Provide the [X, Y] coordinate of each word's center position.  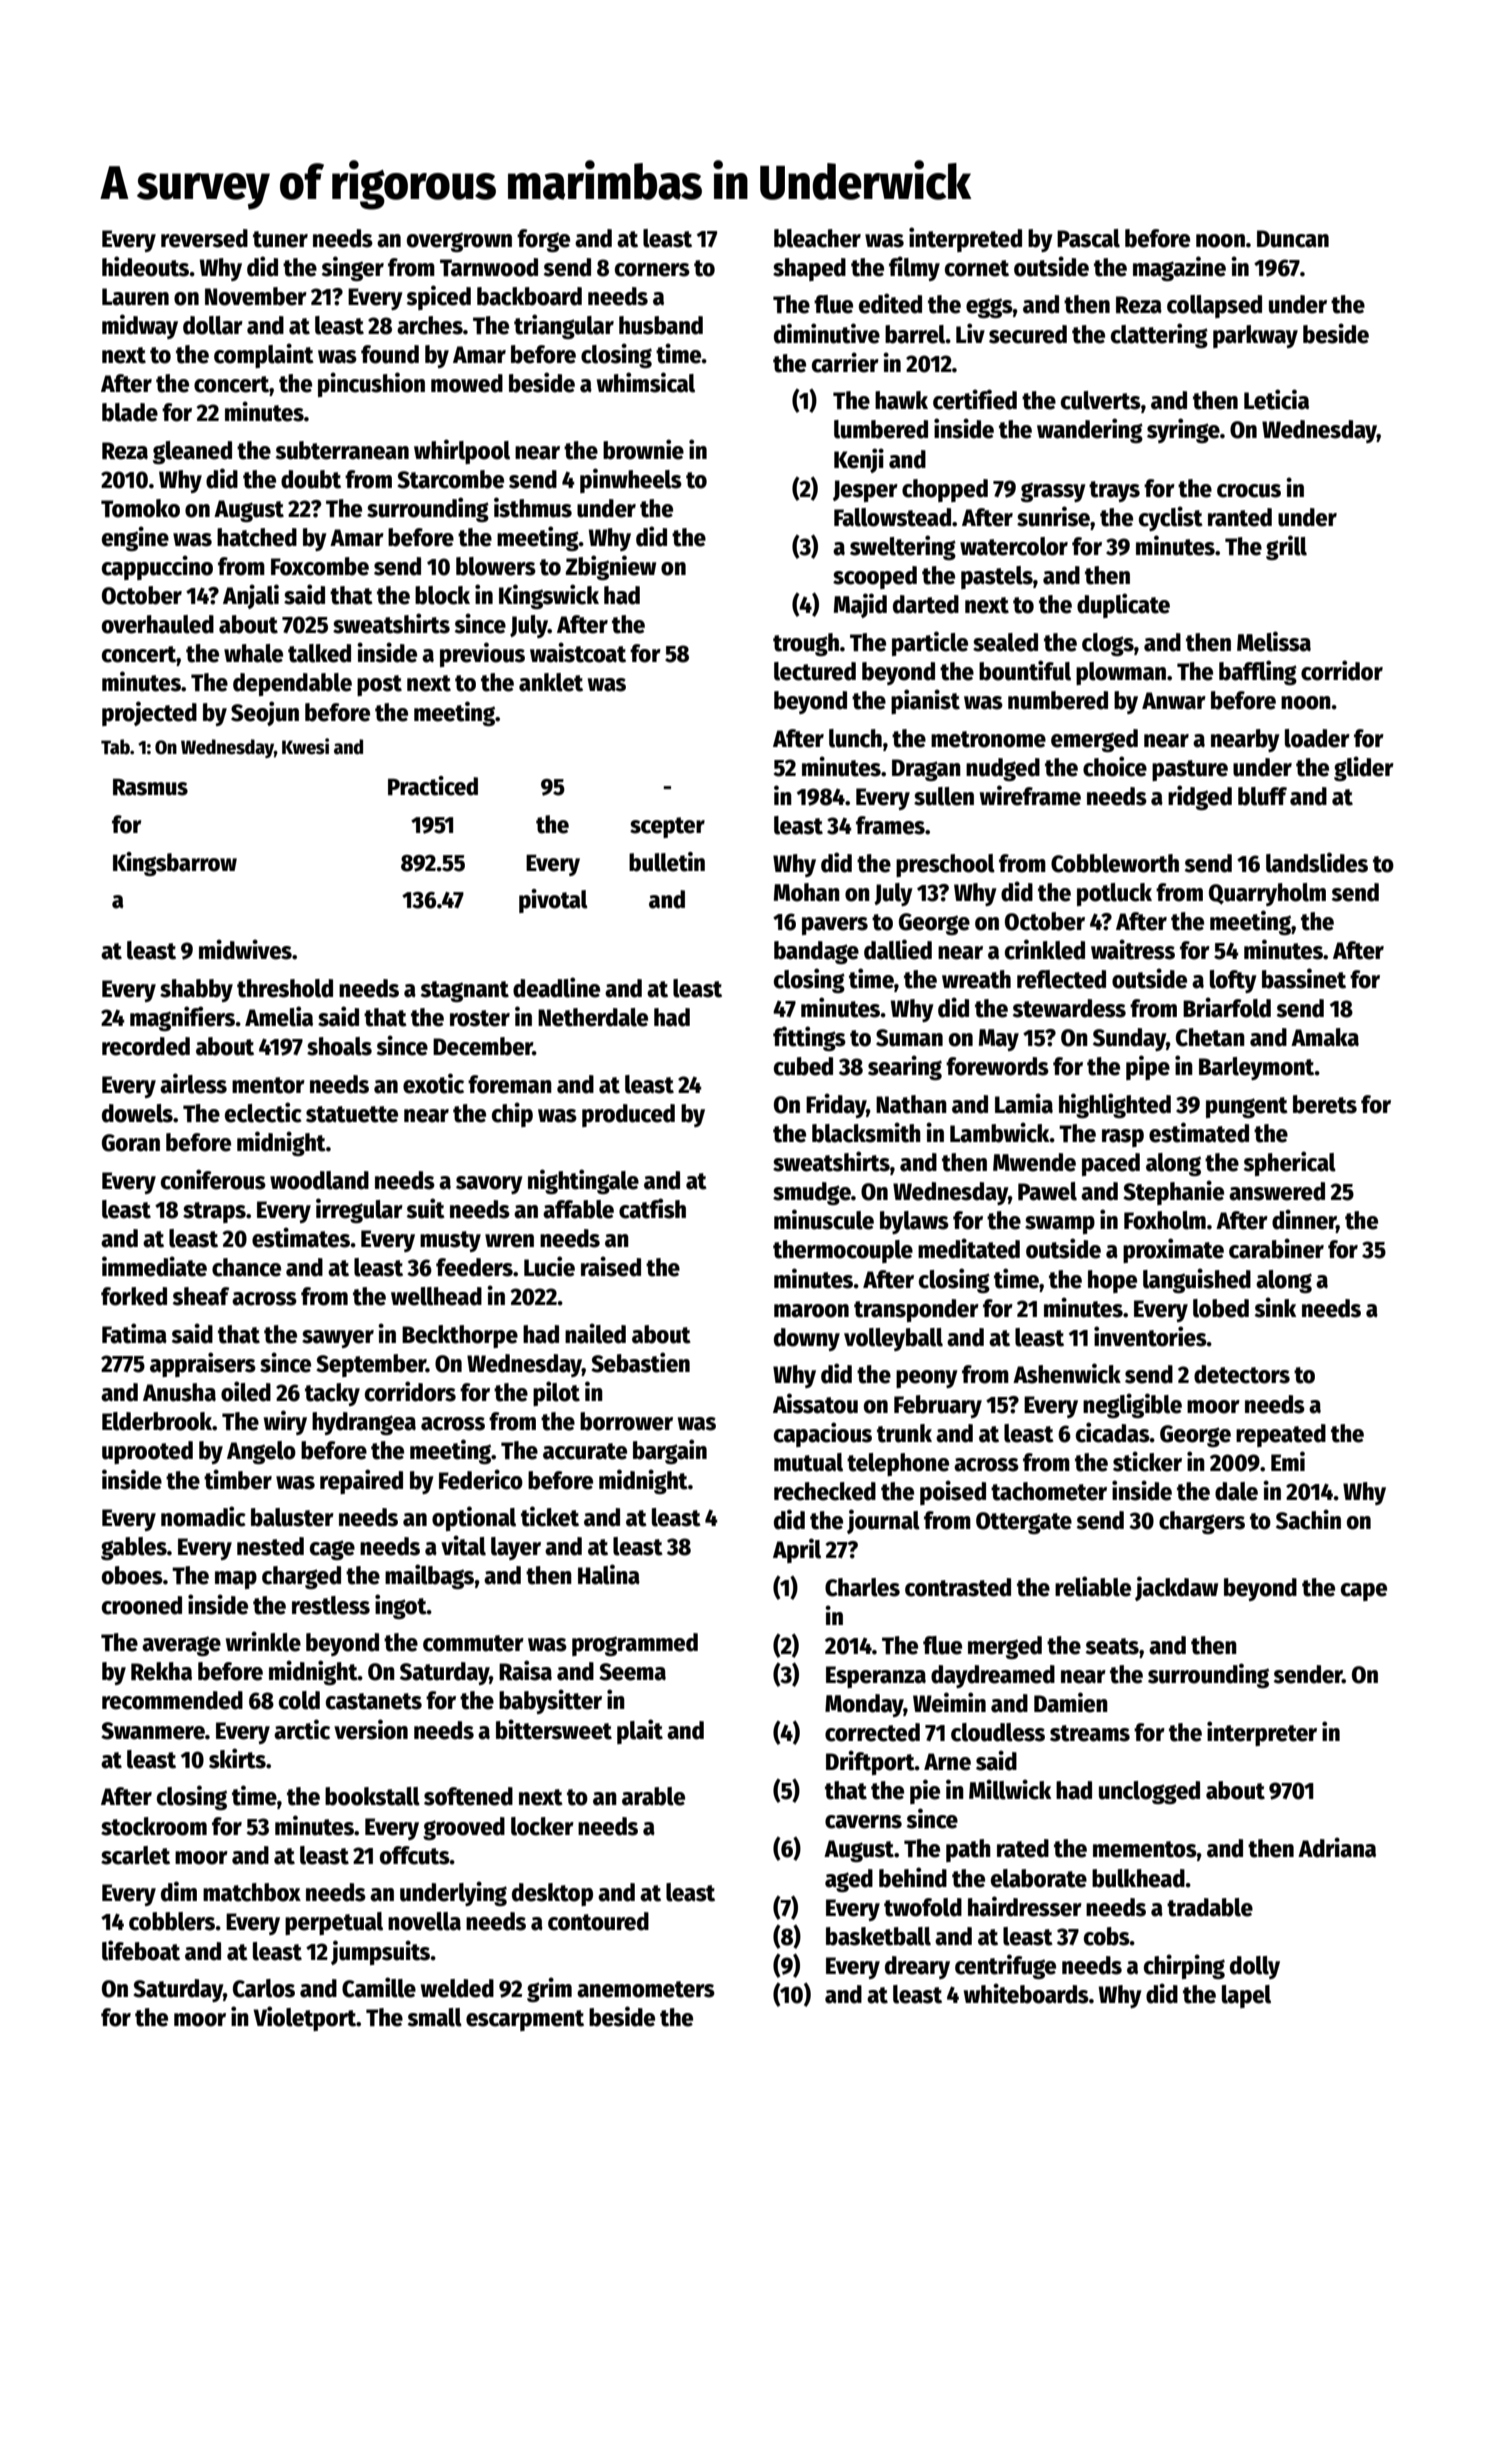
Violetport [305, 2018]
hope [1112, 1281]
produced [628, 1115]
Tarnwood [489, 267]
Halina [609, 1574]
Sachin [1308, 1519]
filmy [914, 268]
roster [480, 1018]
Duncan [1293, 239]
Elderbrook [157, 1421]
